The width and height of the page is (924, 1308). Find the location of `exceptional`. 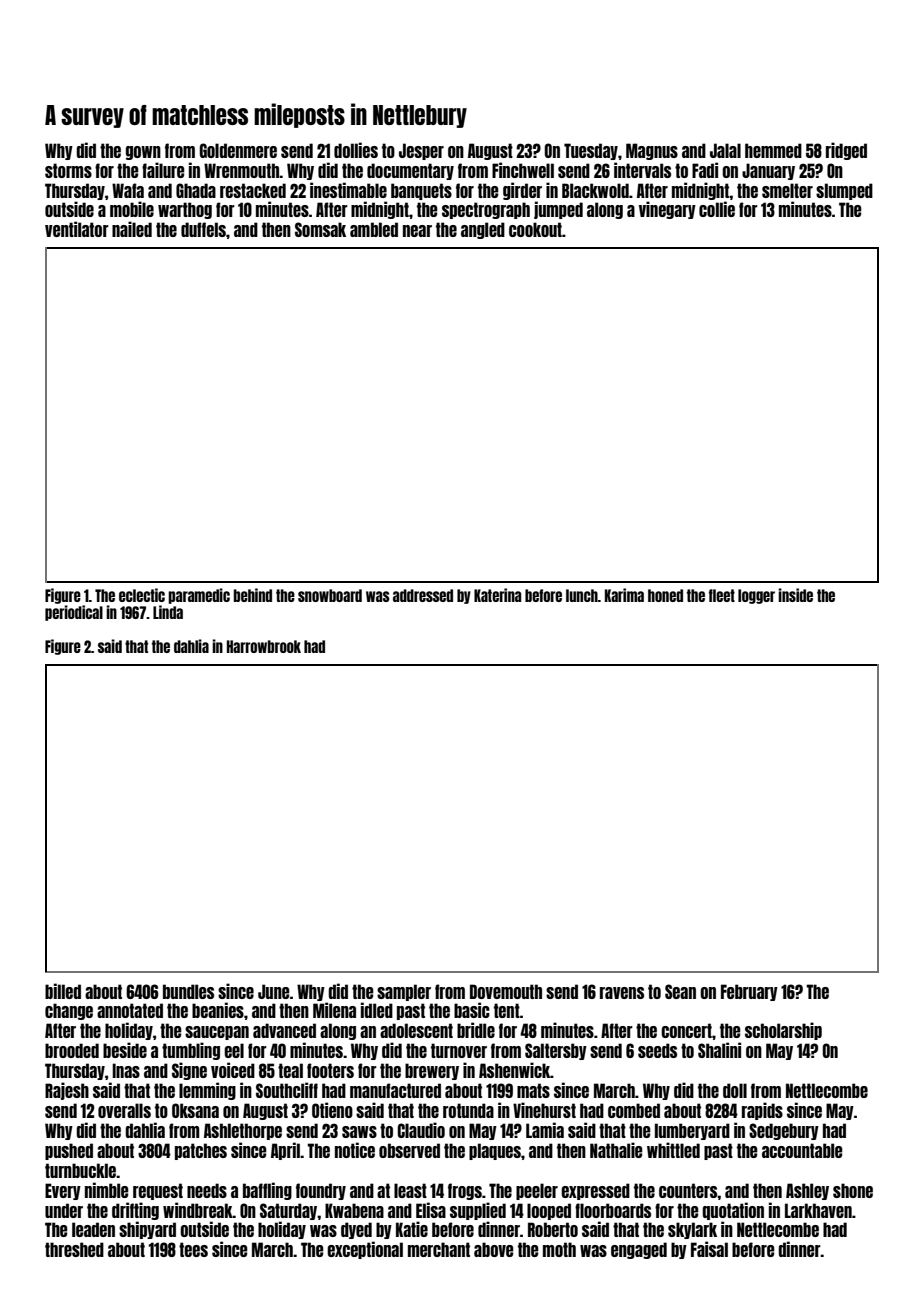

exceptional is located at coordinates (365, 1250).
